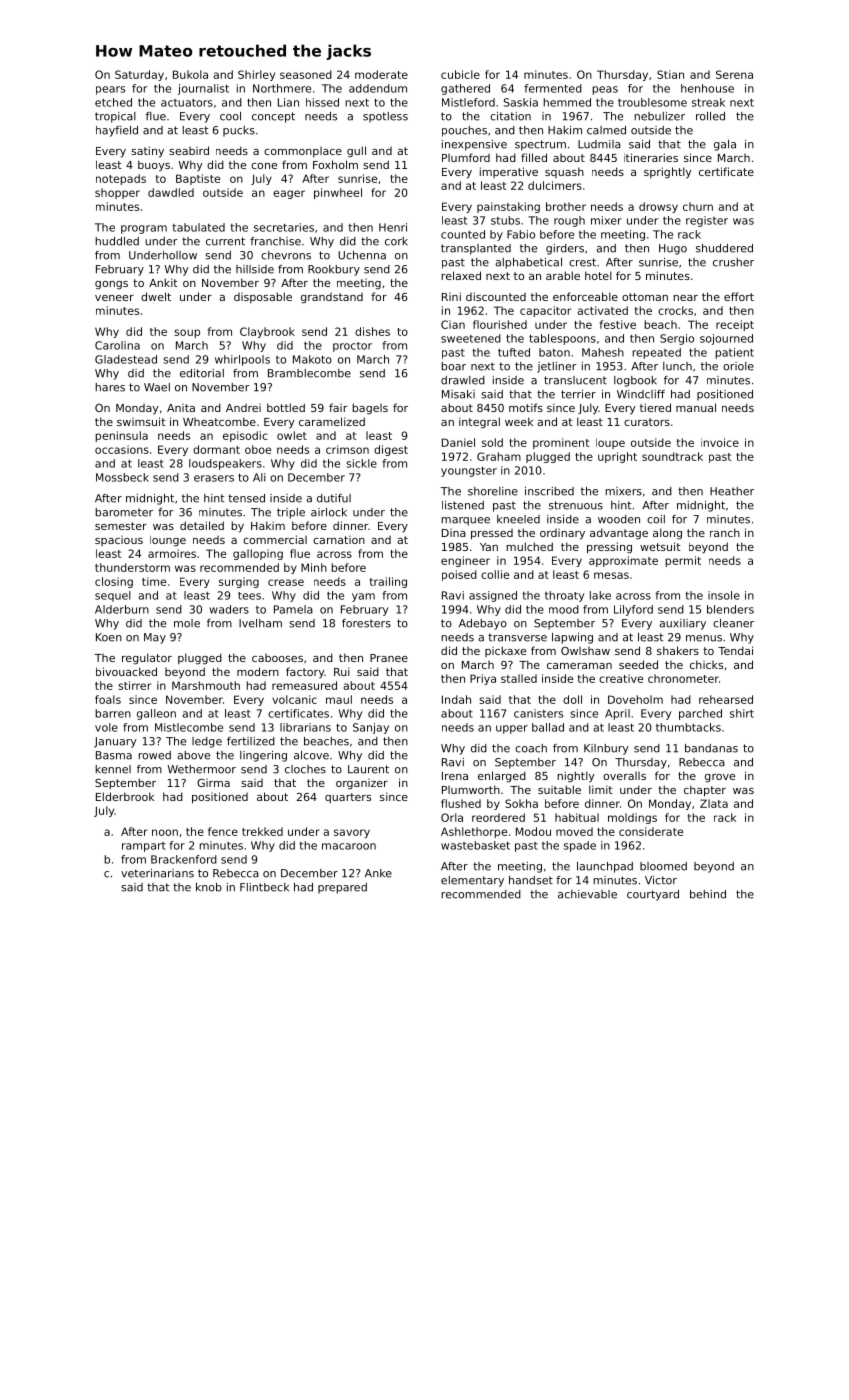 The height and width of the screenshot is (1400, 849). Describe the element at coordinates (600, 595) in the screenshot. I see `lake` at that location.
